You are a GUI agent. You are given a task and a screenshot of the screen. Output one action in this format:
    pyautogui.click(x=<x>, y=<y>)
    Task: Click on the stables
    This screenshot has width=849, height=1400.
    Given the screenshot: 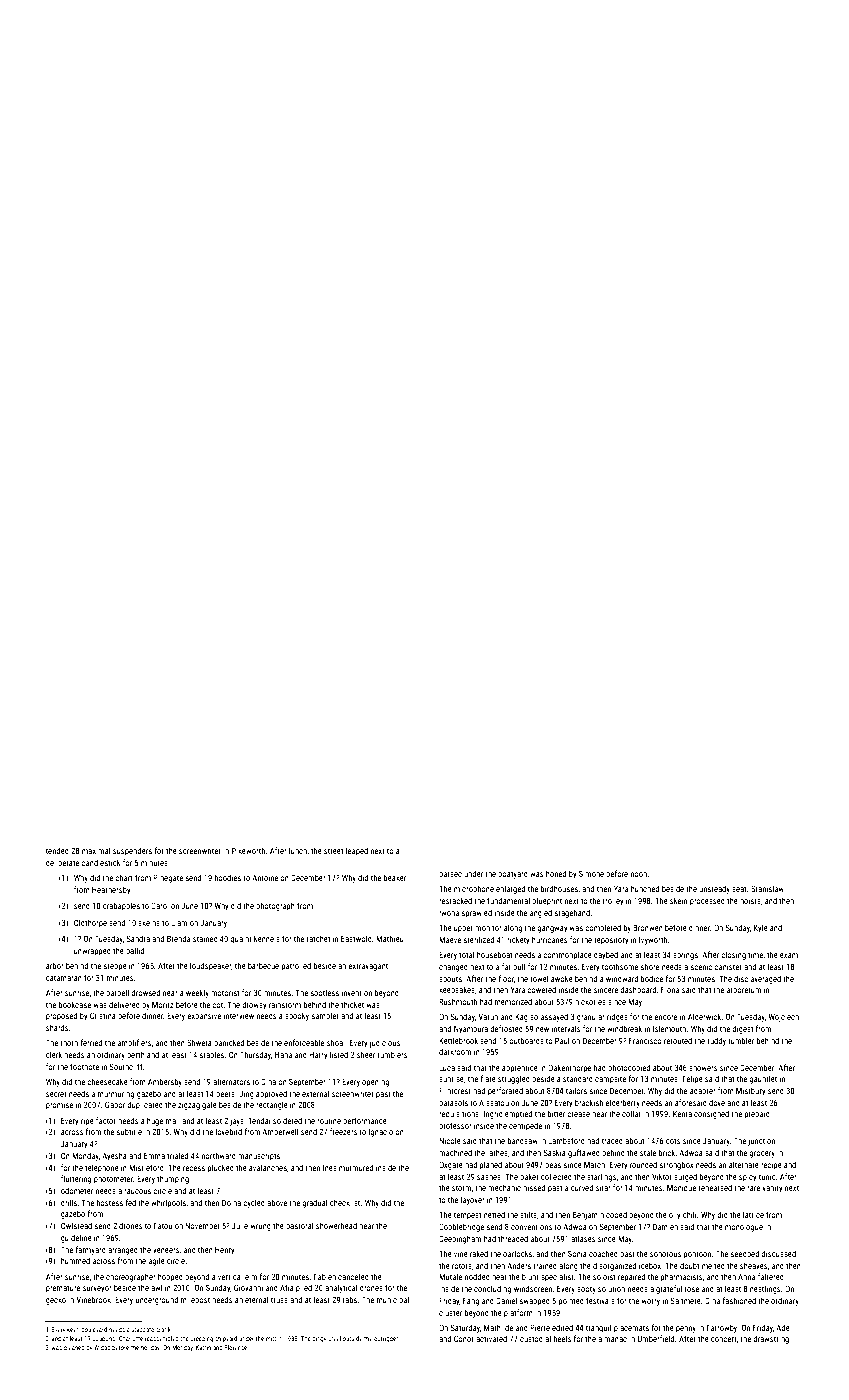 What is the action you would take?
    pyautogui.click(x=212, y=1054)
